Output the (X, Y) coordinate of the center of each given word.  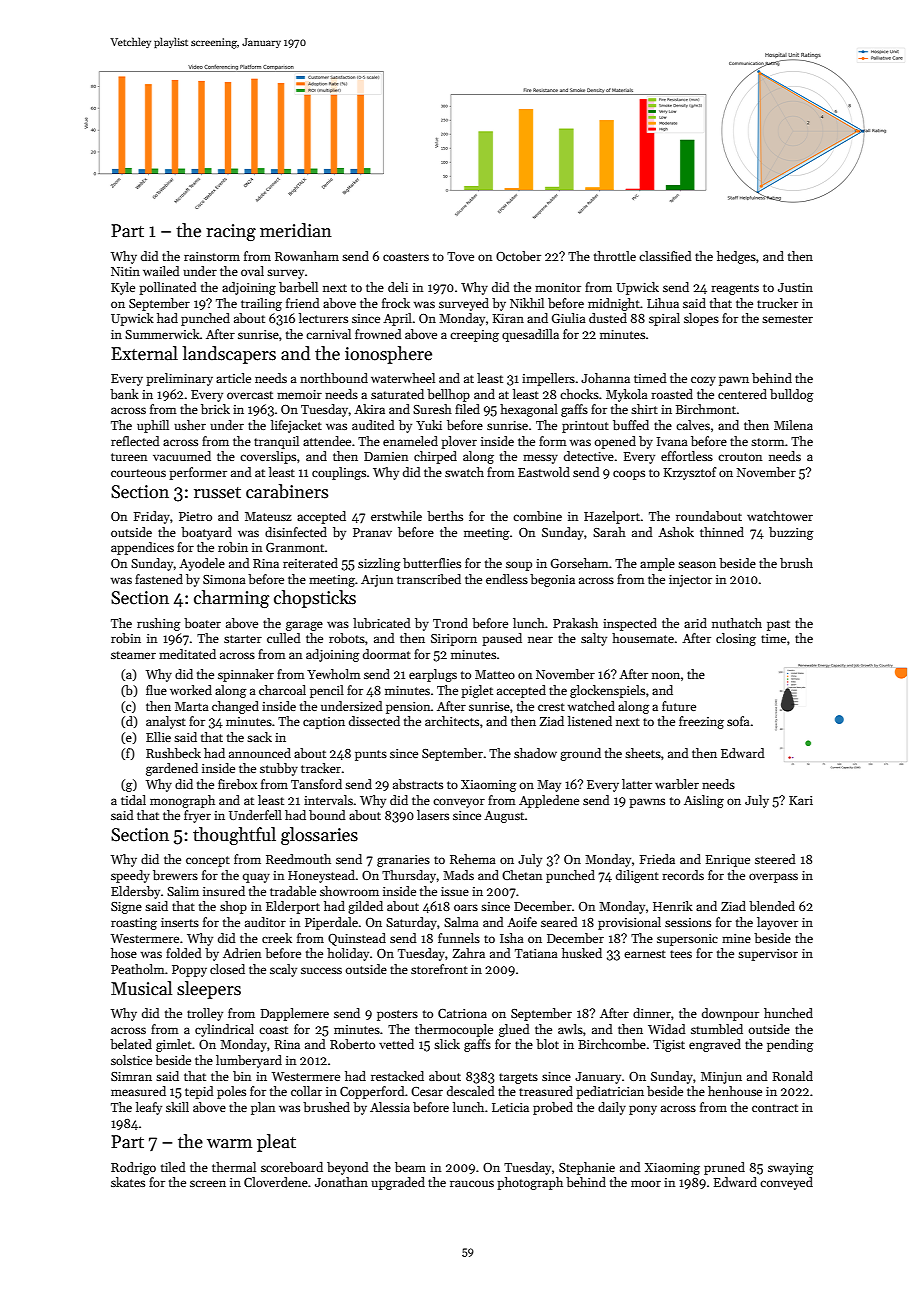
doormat (387, 654)
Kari (801, 800)
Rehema (473, 859)
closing (736, 639)
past (778, 625)
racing (231, 232)
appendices (142, 548)
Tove (460, 256)
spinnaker (246, 675)
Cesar (427, 1091)
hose (124, 953)
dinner (652, 1013)
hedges (736, 257)
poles (231, 1092)
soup (519, 566)
